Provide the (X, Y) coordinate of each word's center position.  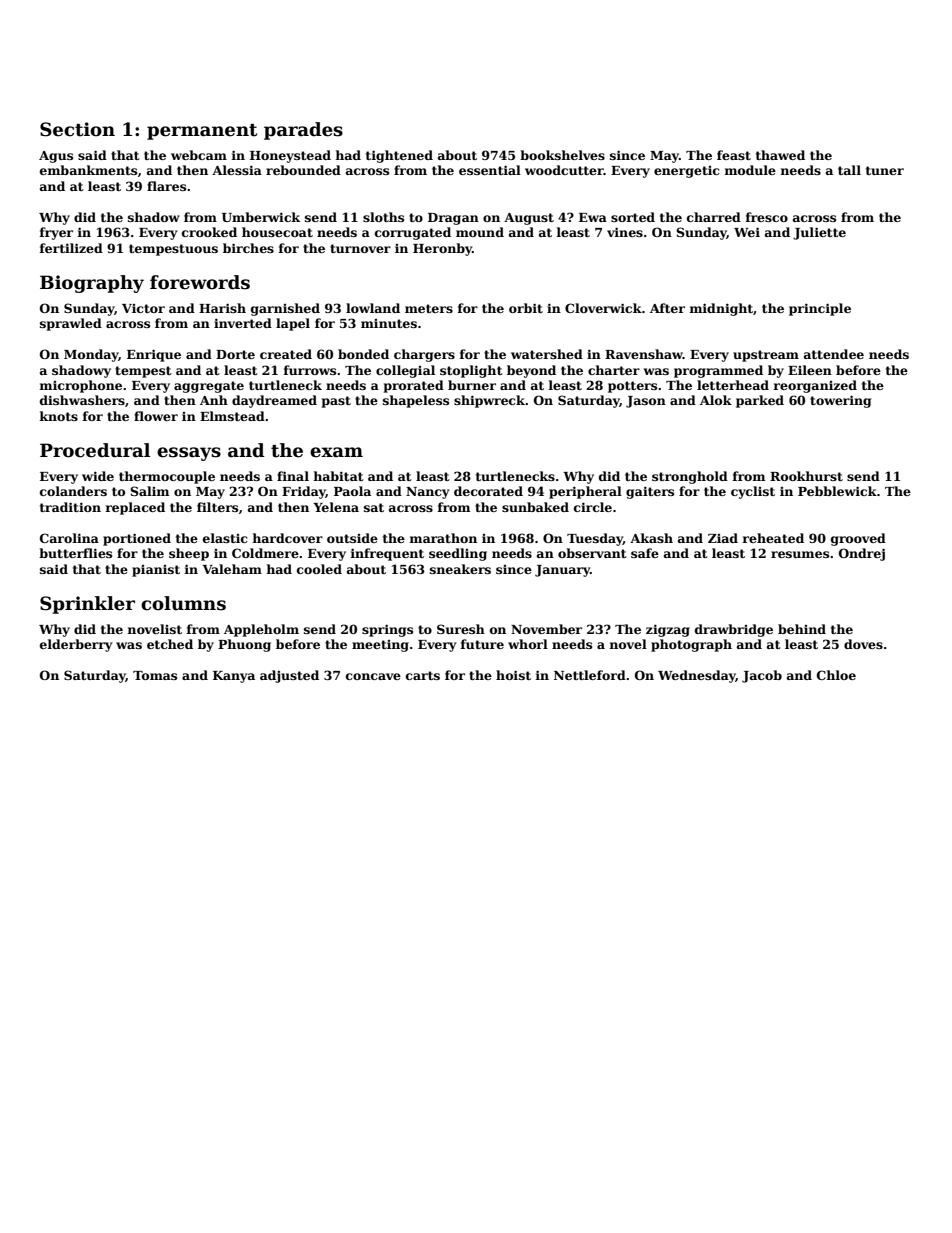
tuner (885, 170)
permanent (202, 132)
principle (820, 309)
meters (429, 308)
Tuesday (595, 539)
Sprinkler (87, 605)
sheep (189, 554)
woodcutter (564, 170)
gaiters (650, 492)
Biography (92, 284)
